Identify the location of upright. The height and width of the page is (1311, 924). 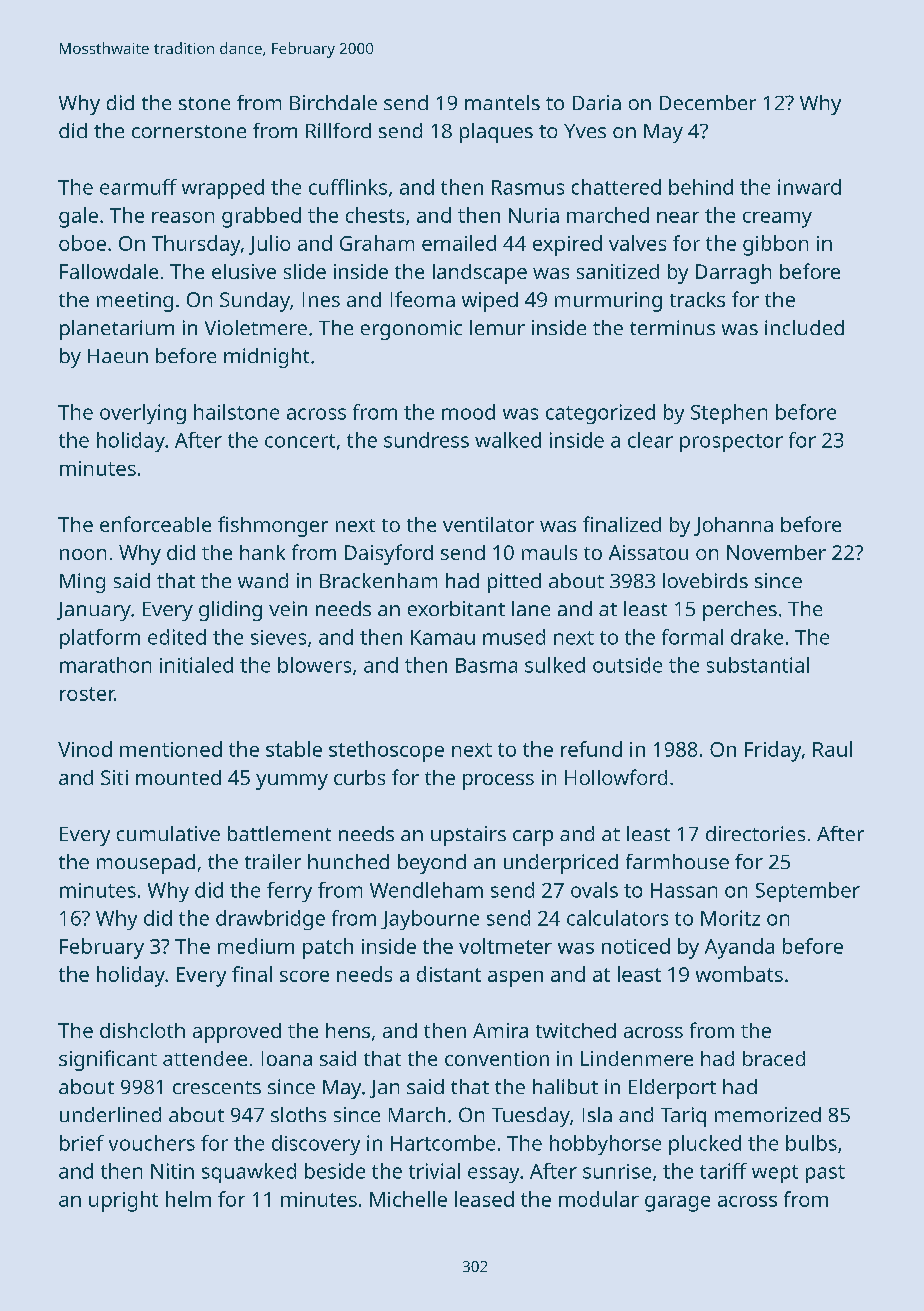
(123, 1201).
